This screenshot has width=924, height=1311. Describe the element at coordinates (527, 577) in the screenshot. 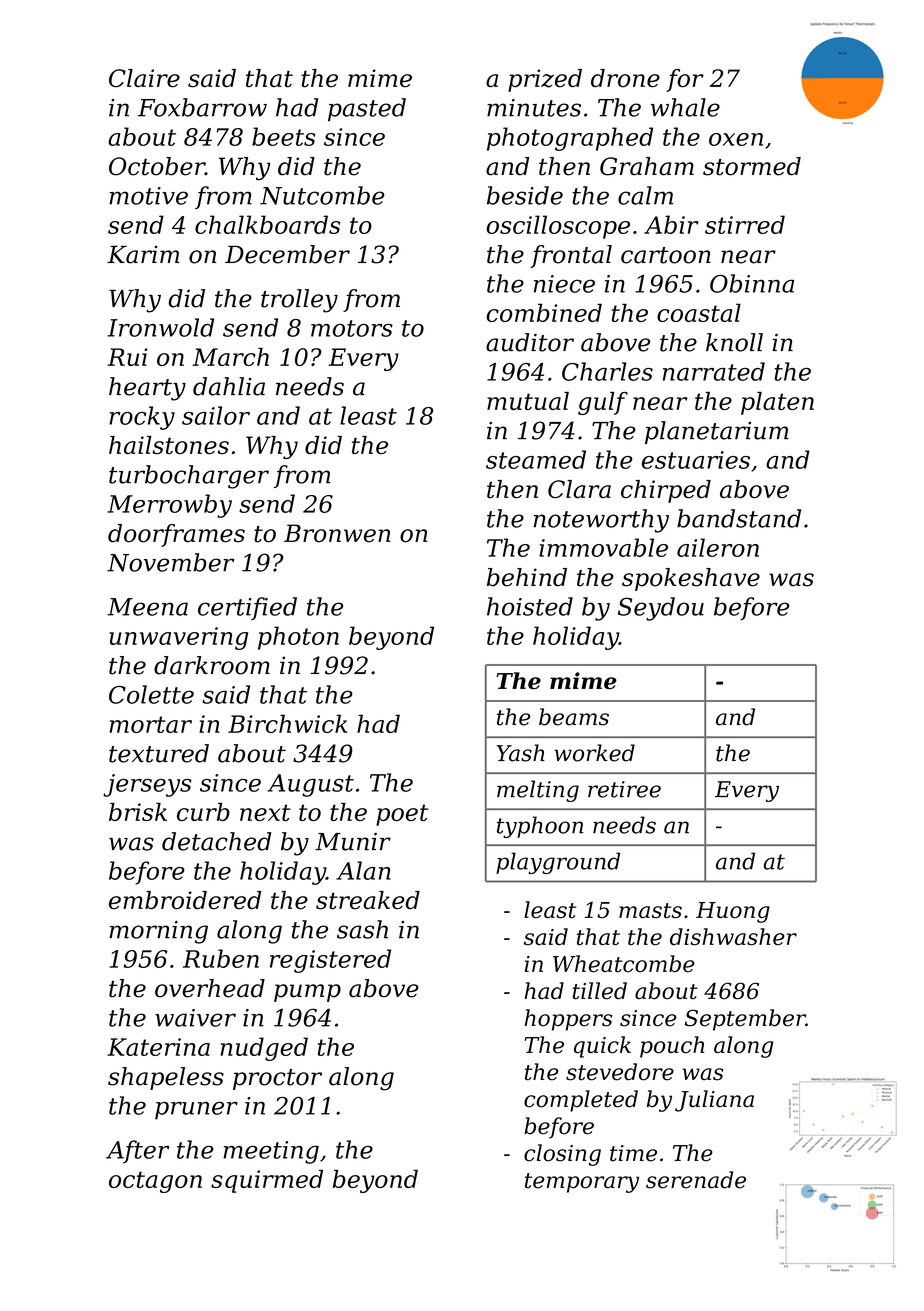

I see `behind` at that location.
